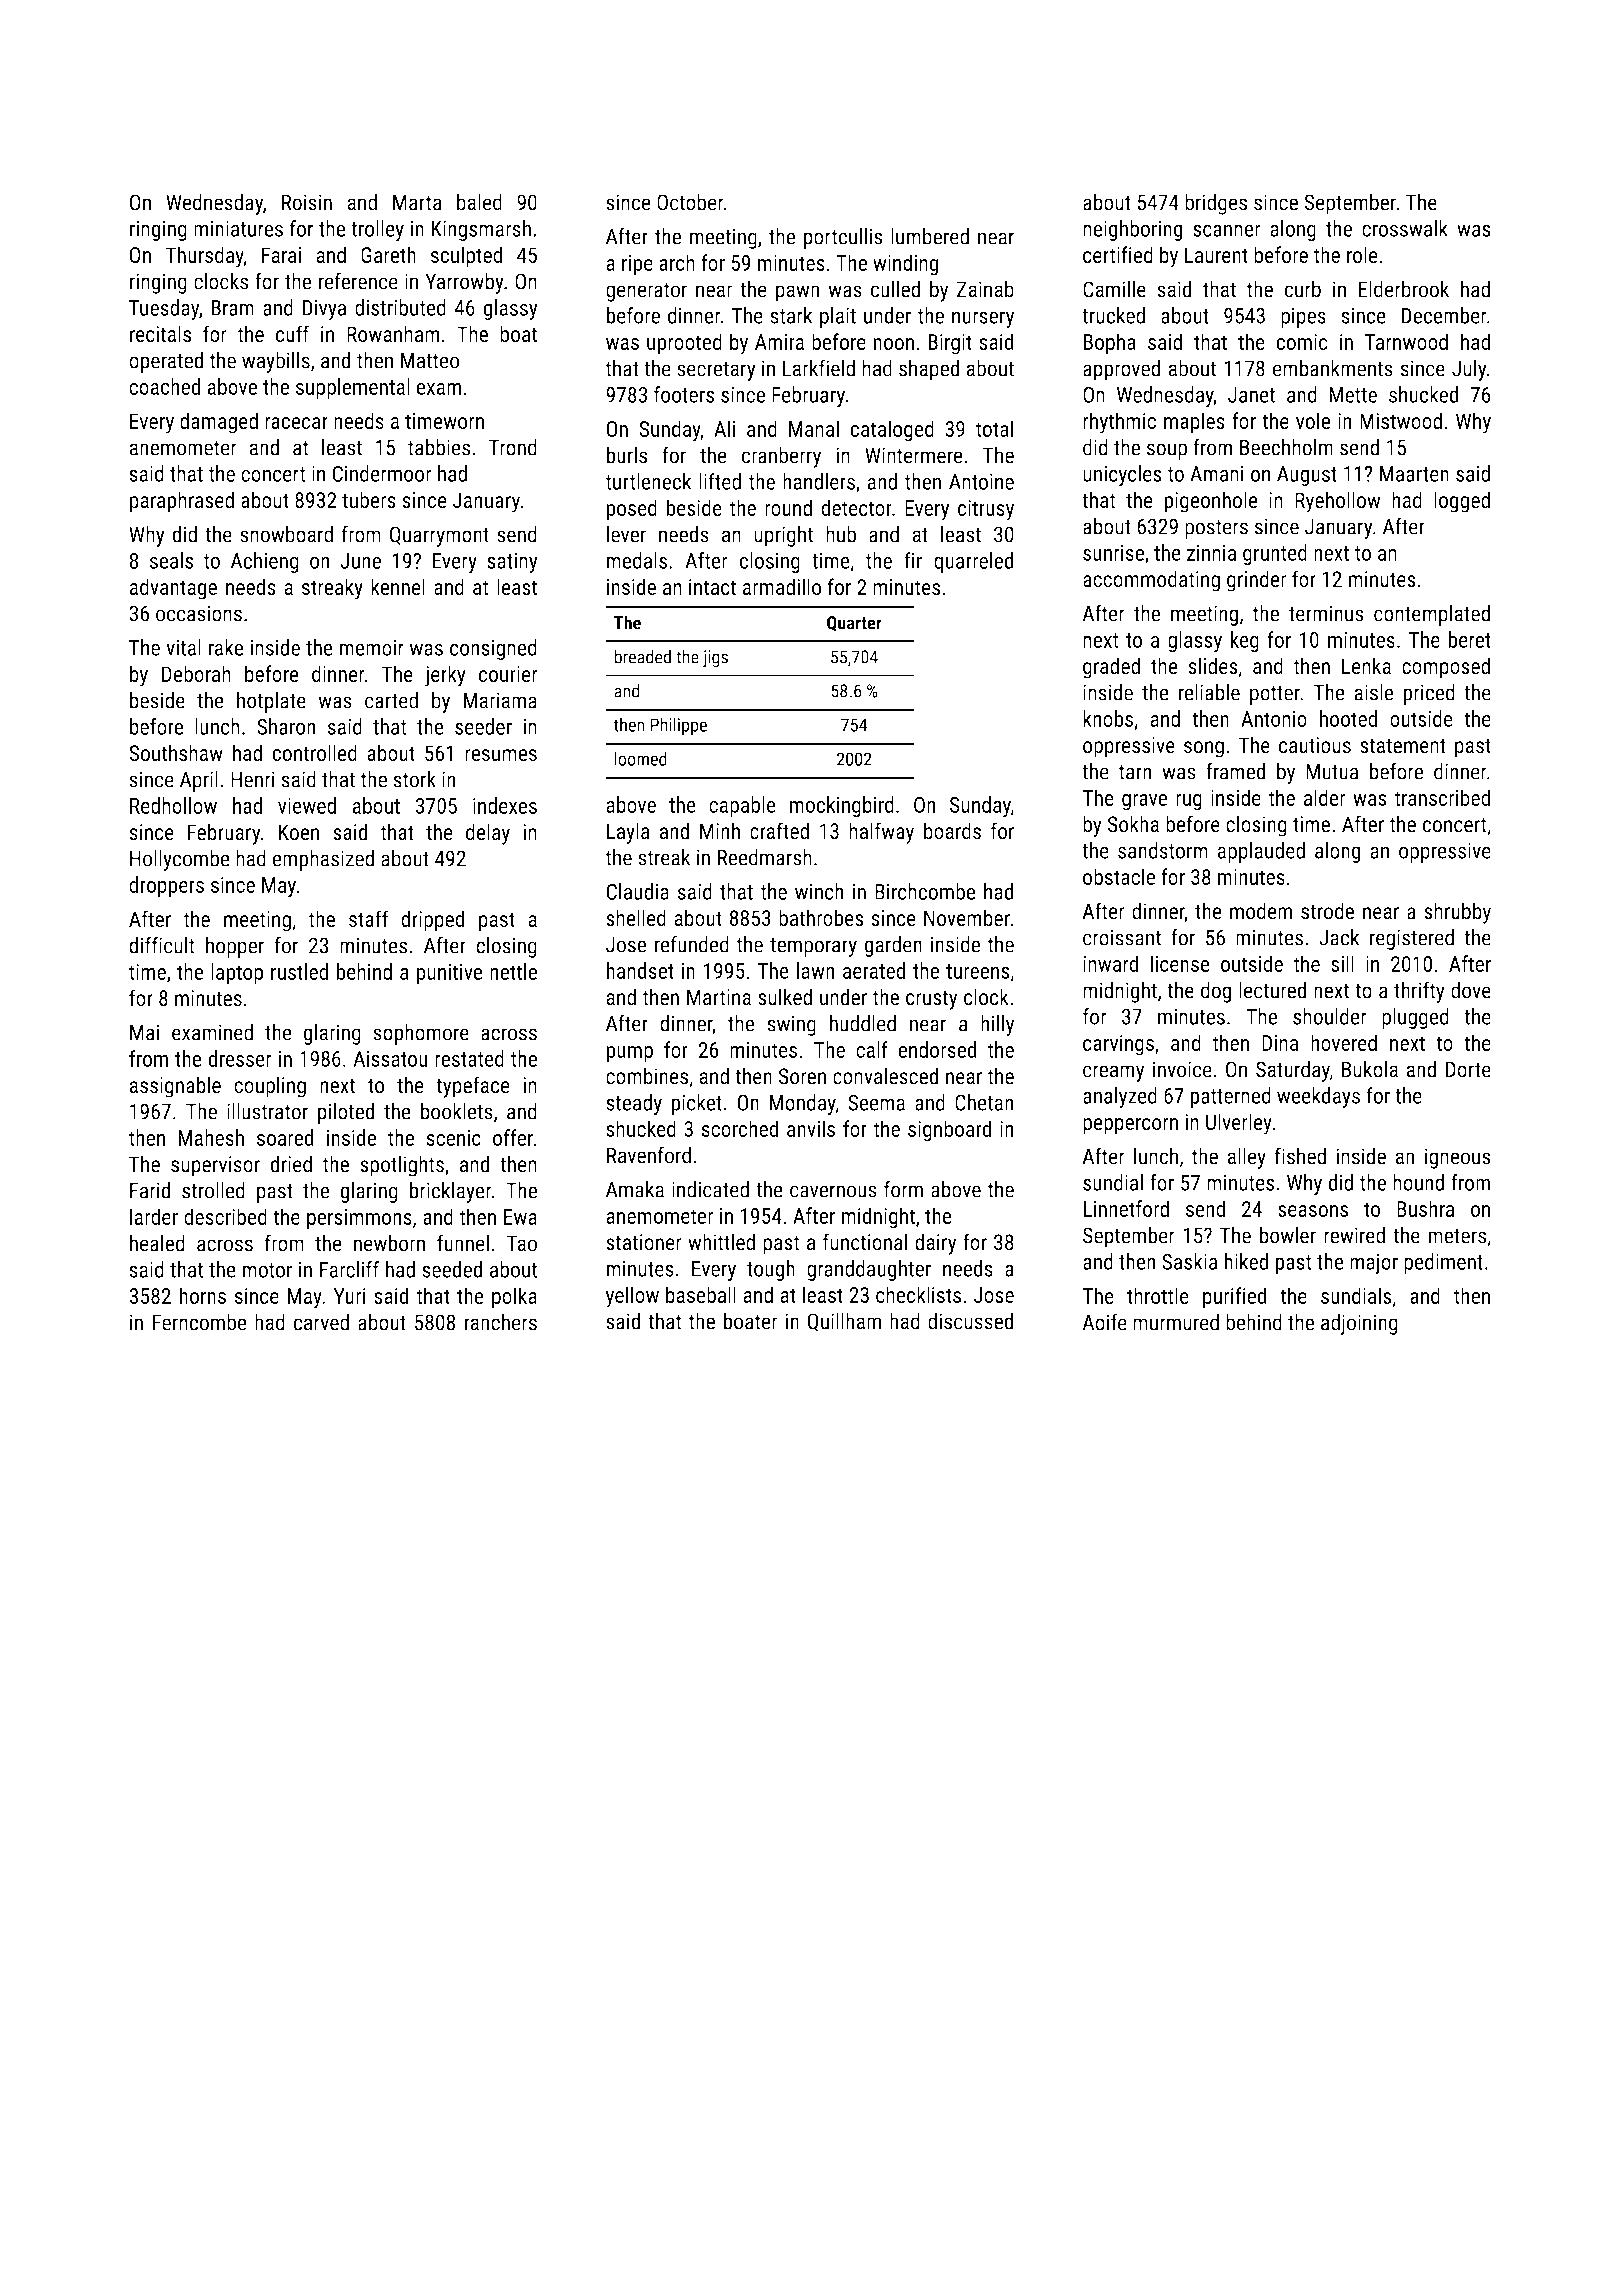 This page has width=1620, height=2292. Describe the element at coordinates (271, 702) in the page. I see `hotplate` at that location.
